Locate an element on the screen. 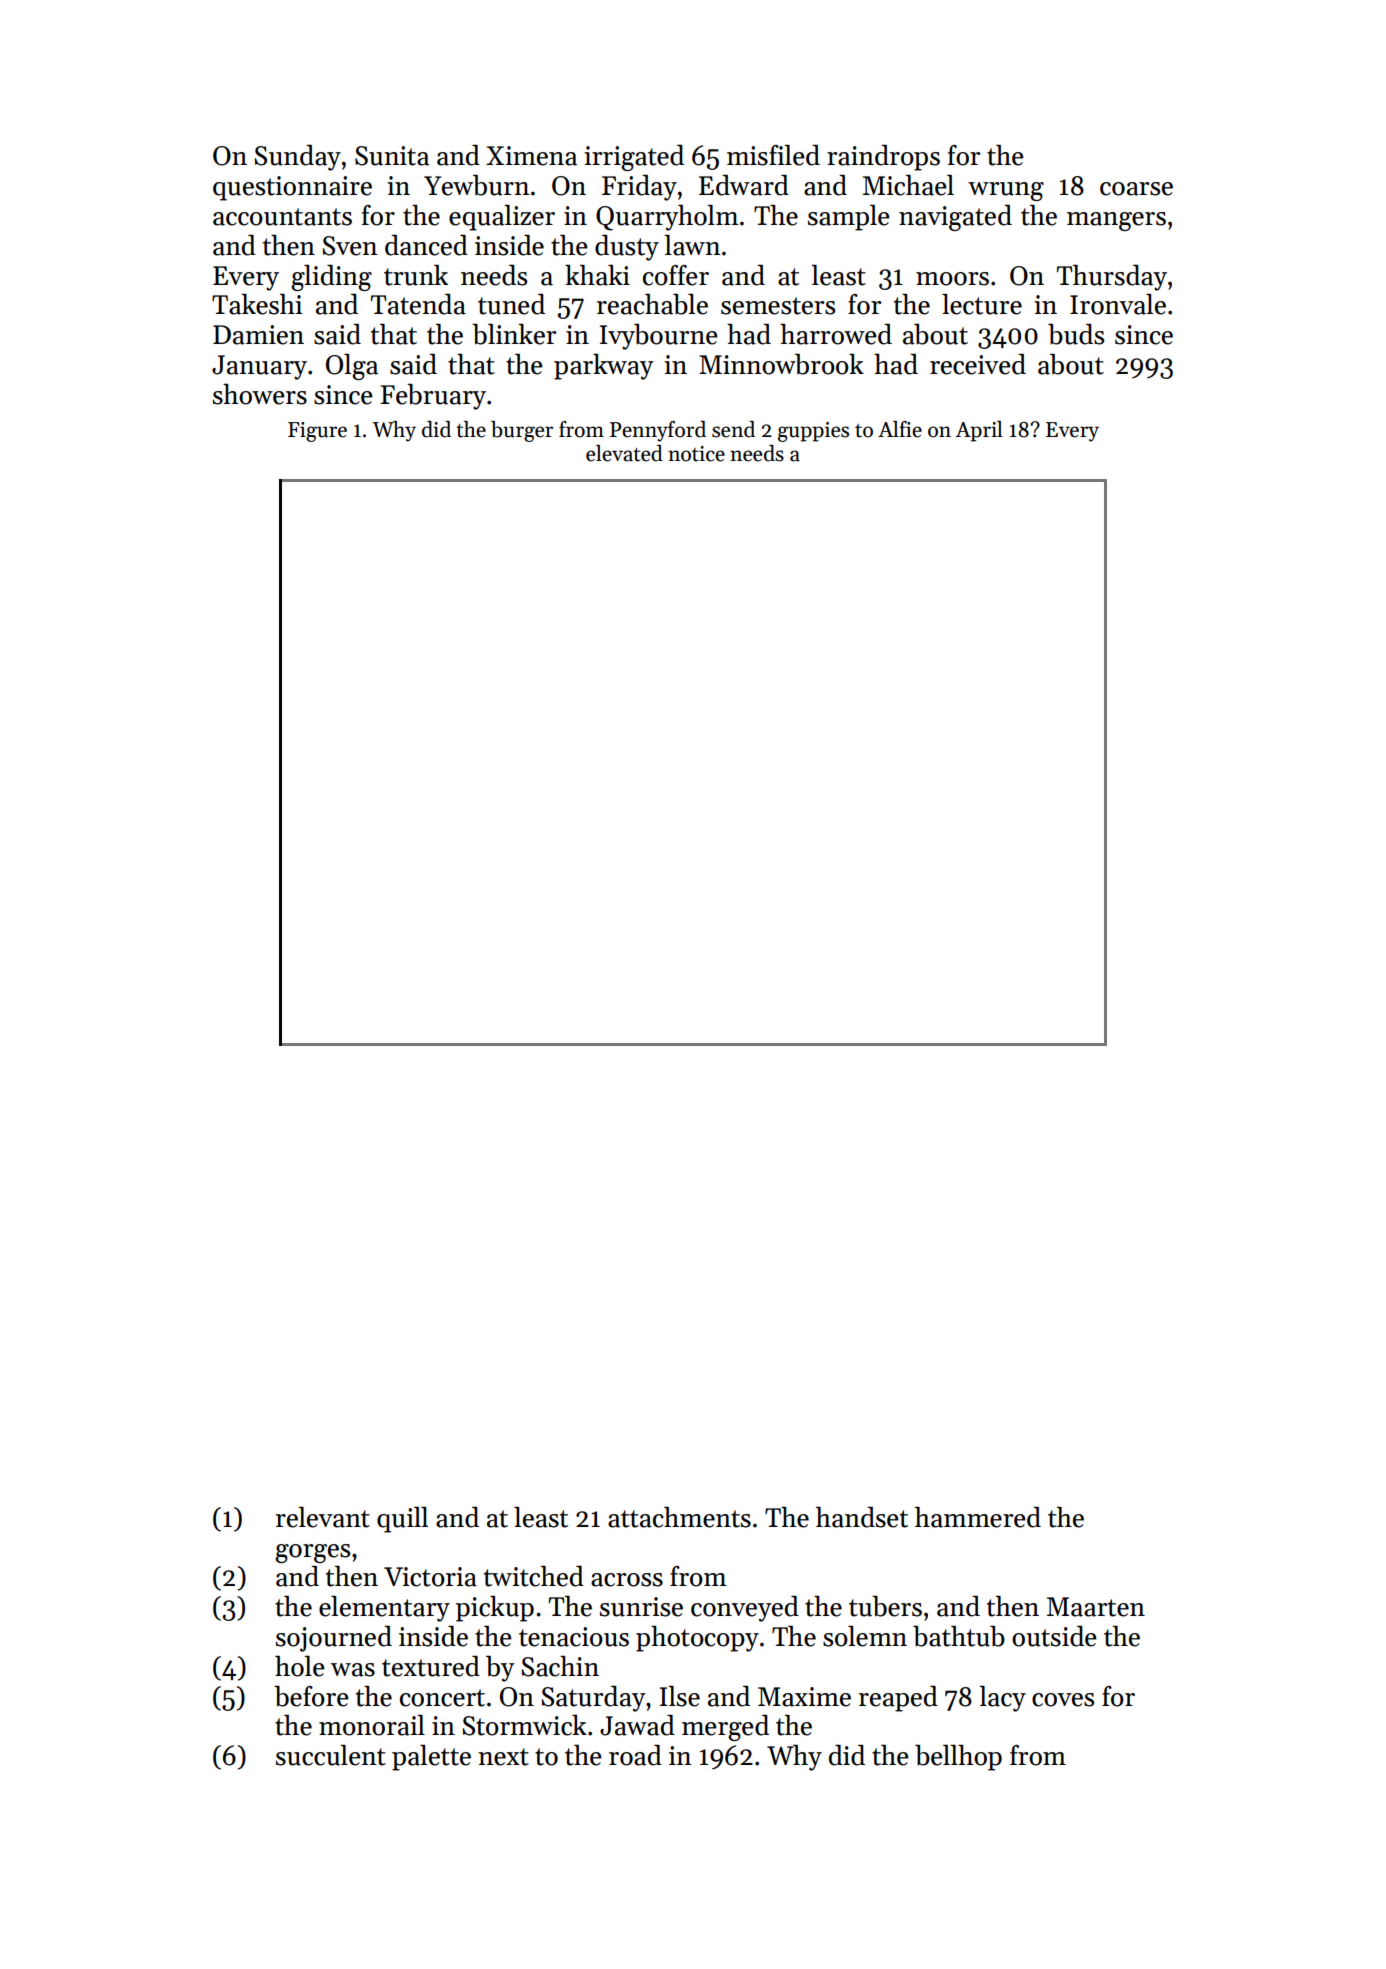  bellhop is located at coordinates (958, 1758).
